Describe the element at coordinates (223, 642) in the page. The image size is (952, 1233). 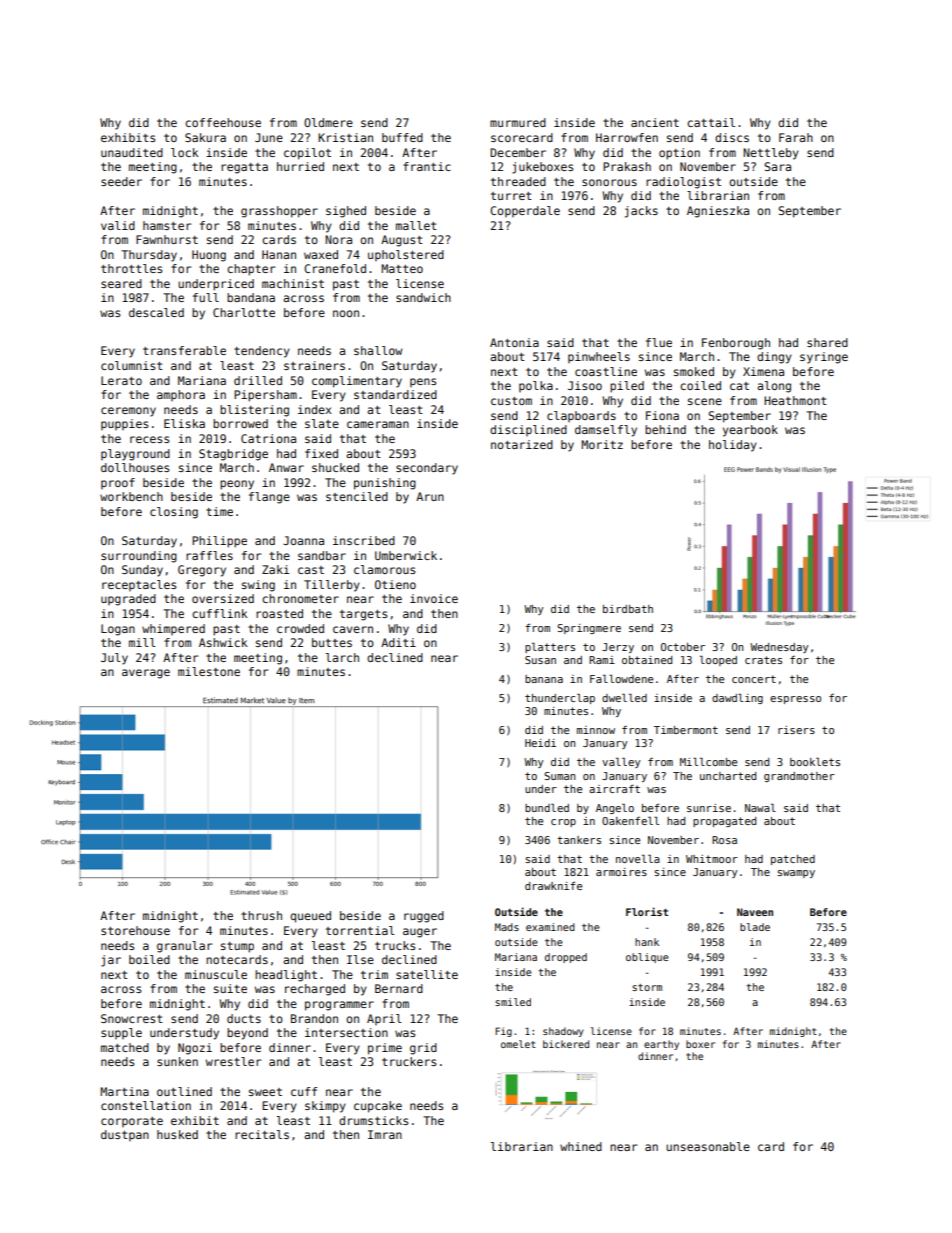
I see `Ashwick` at that location.
